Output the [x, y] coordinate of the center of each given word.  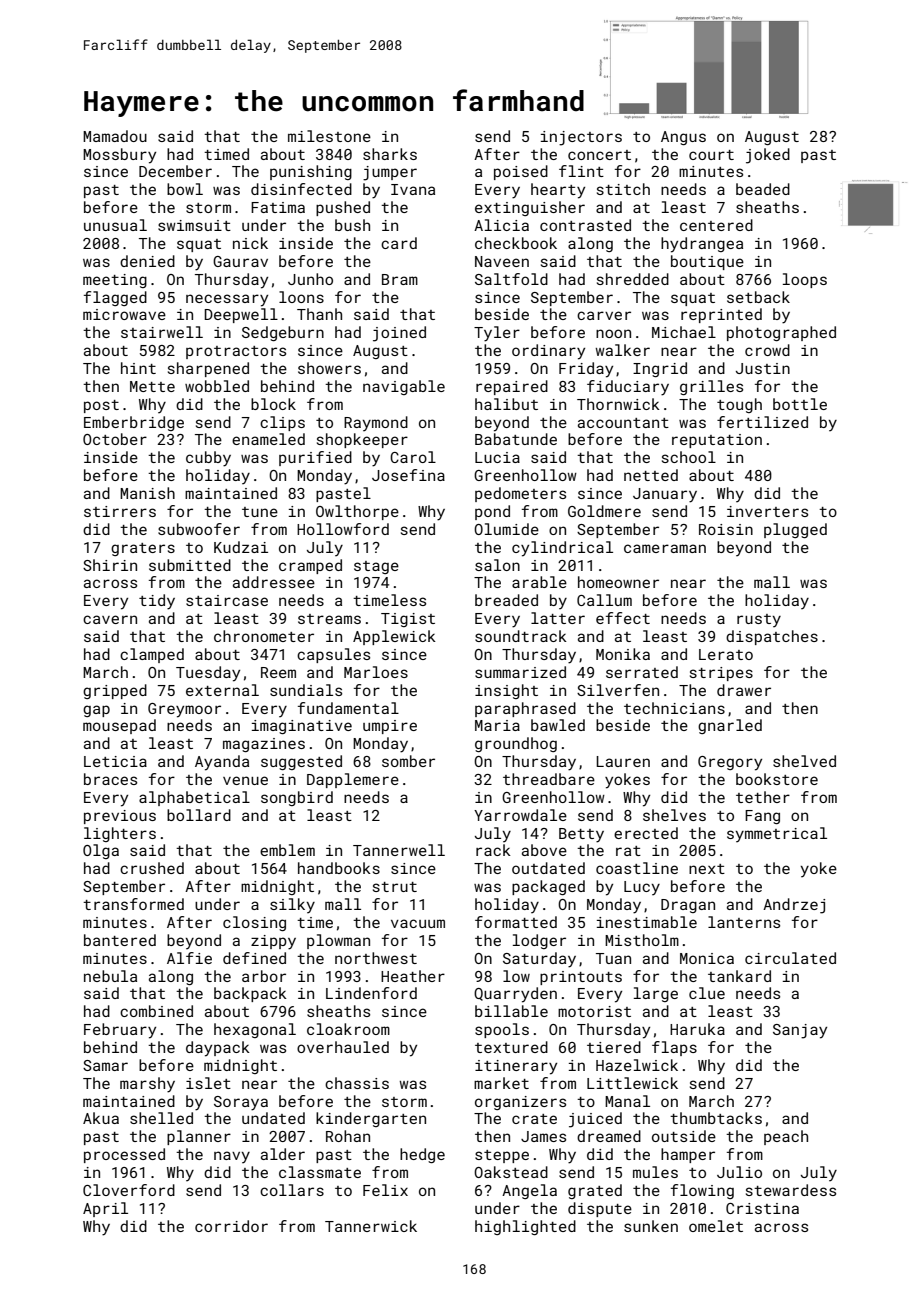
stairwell [162, 332]
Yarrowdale [520, 815]
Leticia [115, 761]
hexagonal [255, 1030]
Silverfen [618, 690]
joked [768, 156]
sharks [390, 154]
